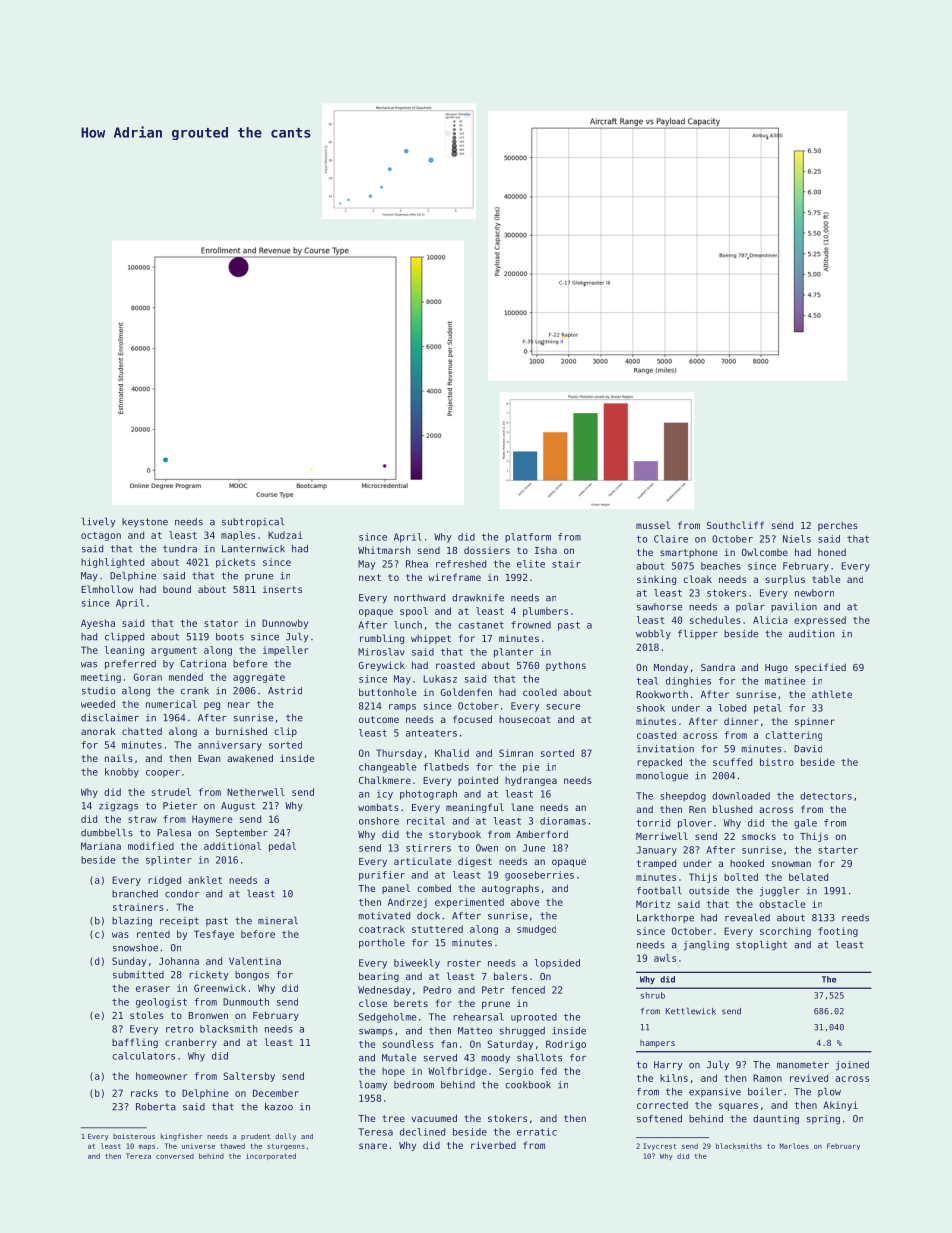 The image size is (952, 1233). Describe the element at coordinates (540, 692) in the screenshot. I see `cooled` at that location.
